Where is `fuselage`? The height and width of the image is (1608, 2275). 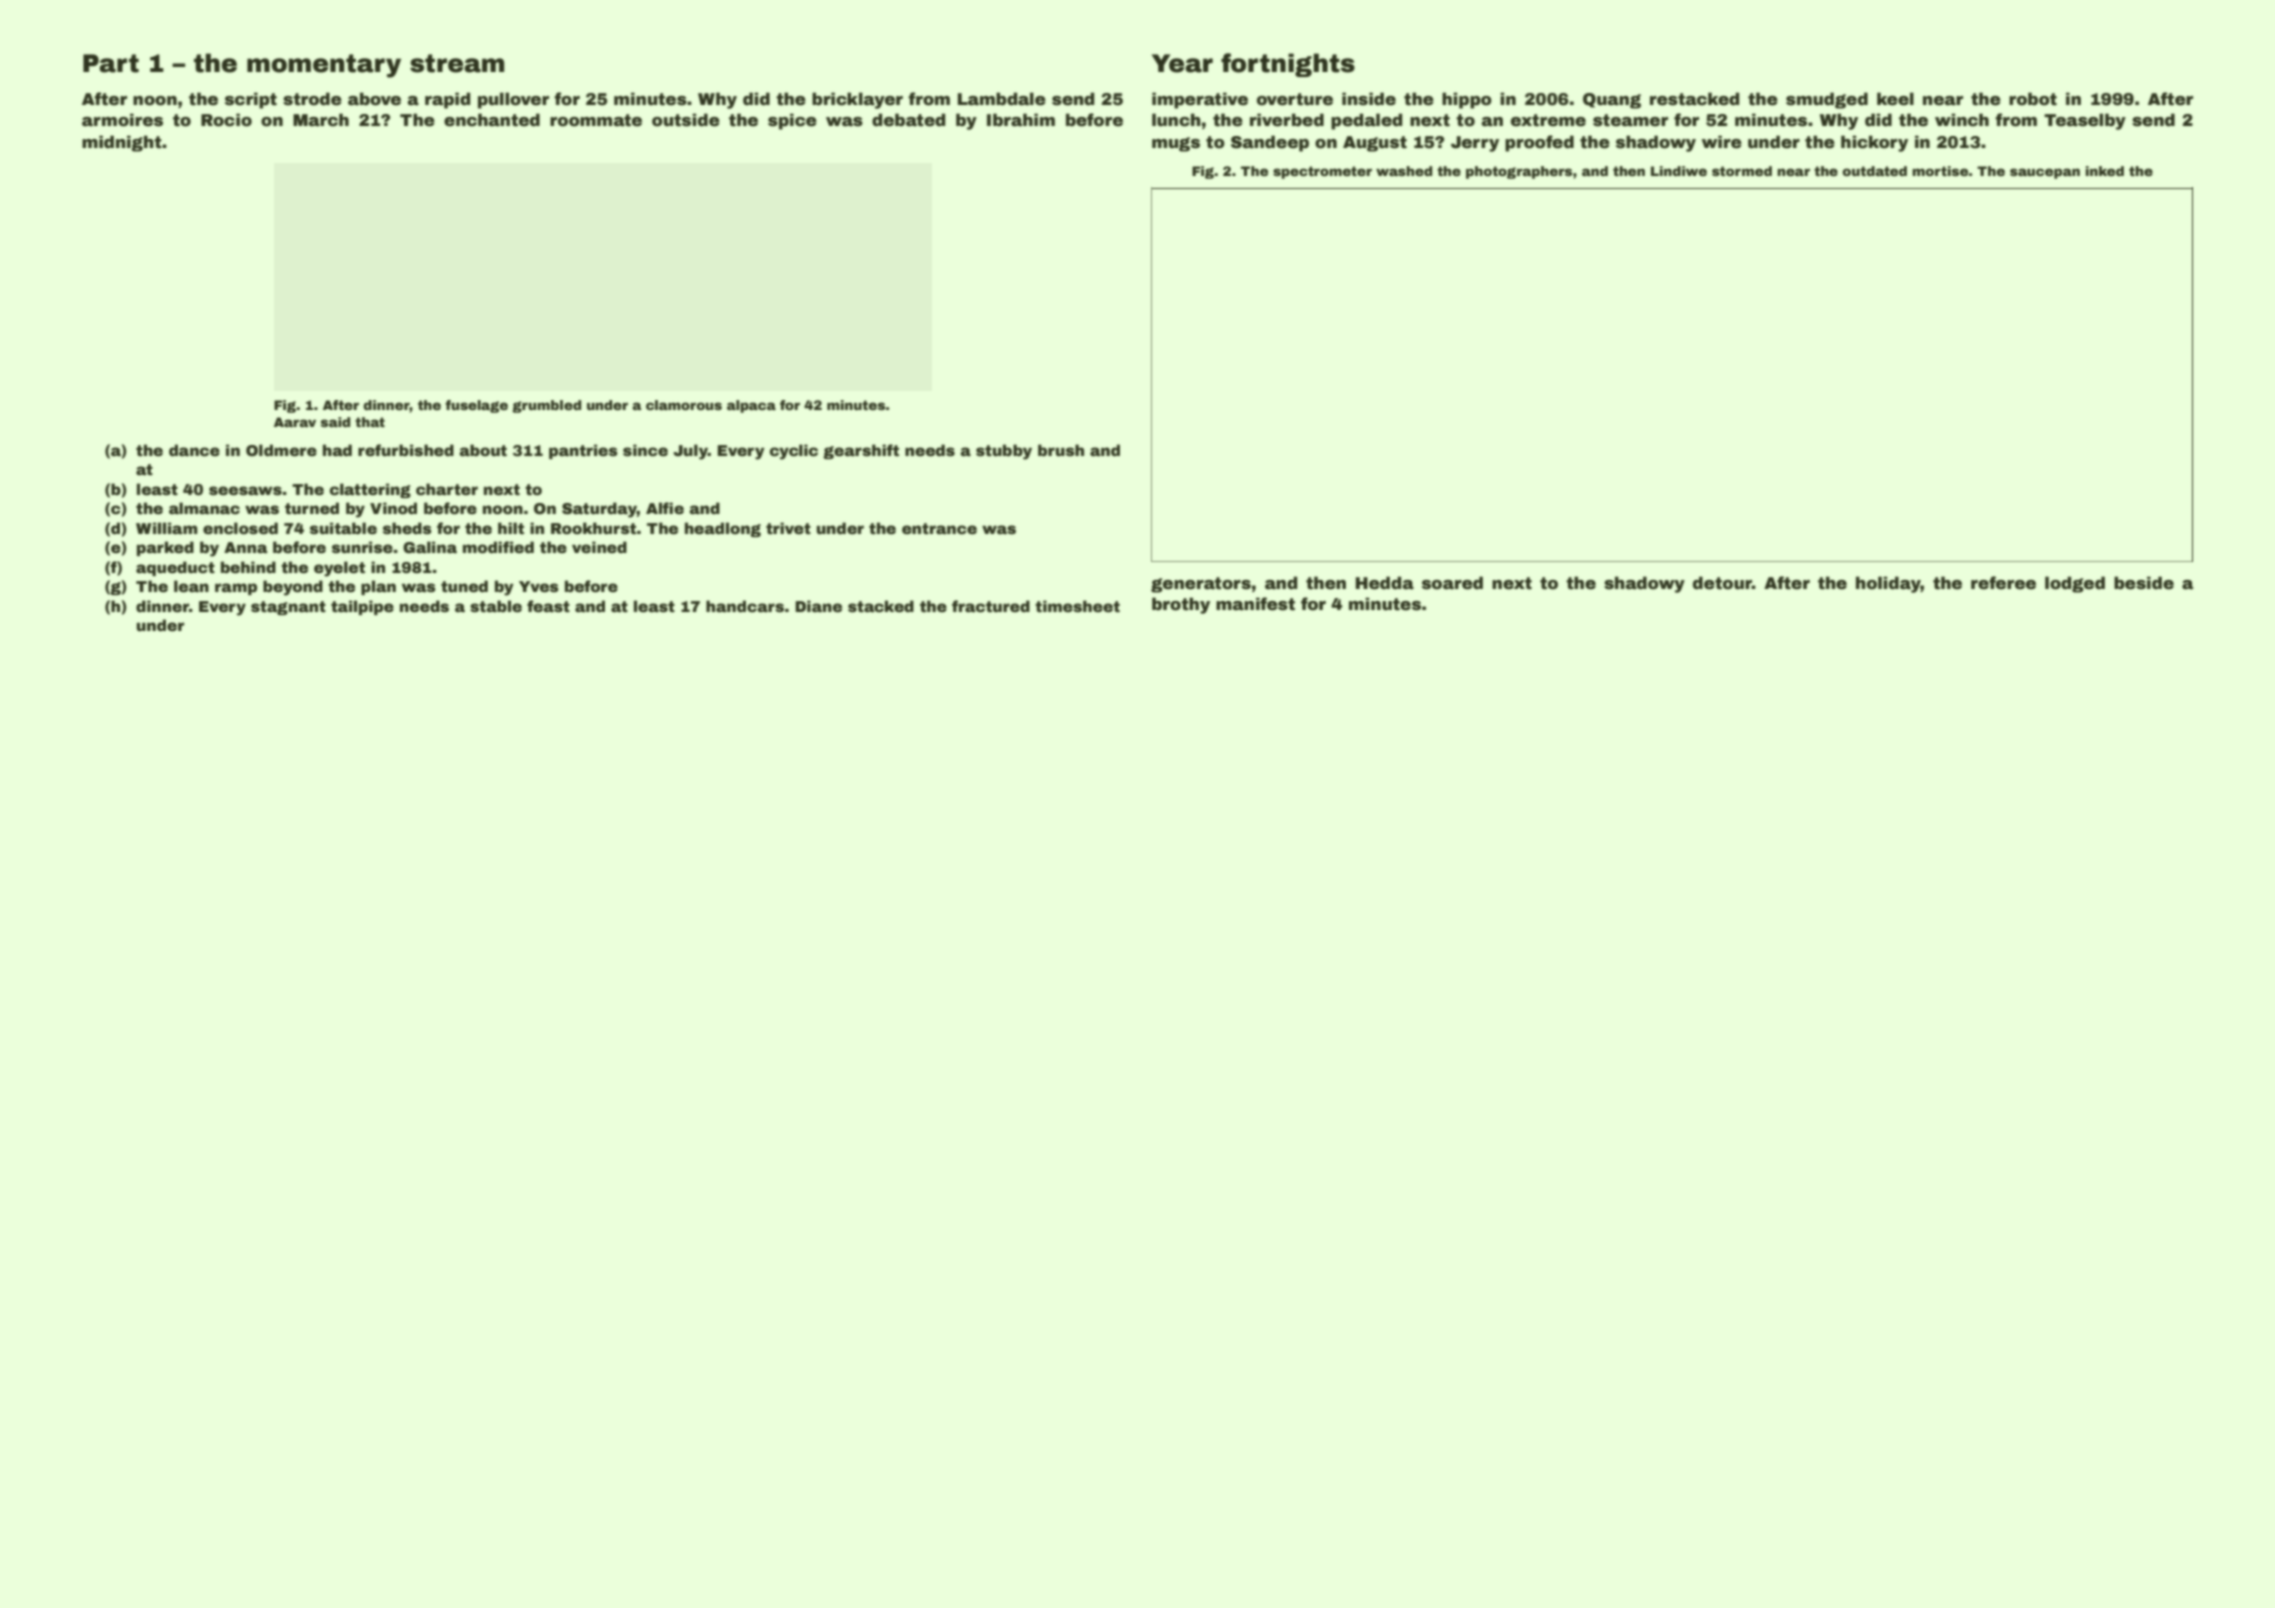
fuselage is located at coordinates (476, 406).
